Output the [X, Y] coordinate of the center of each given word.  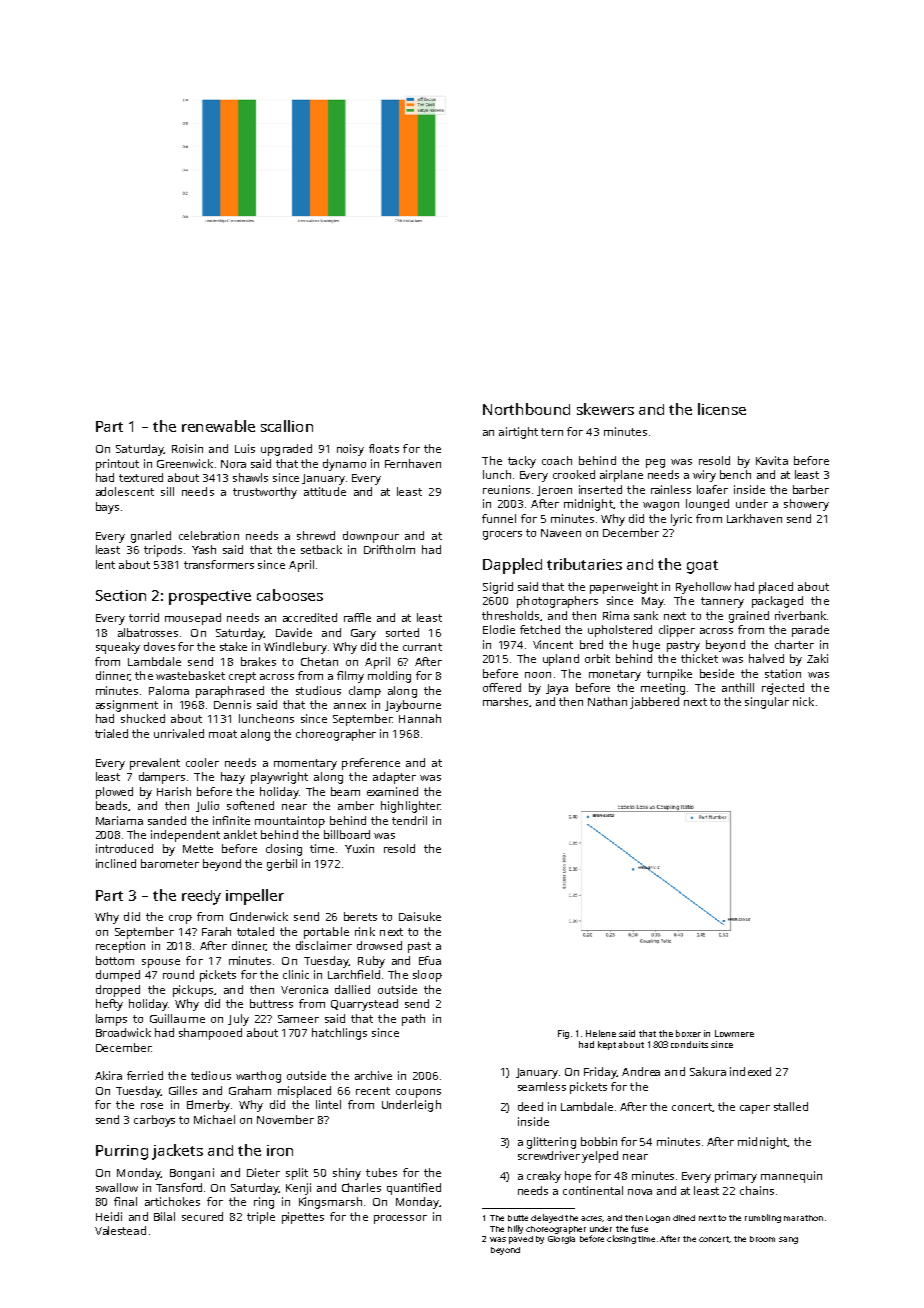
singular [767, 703]
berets [360, 916]
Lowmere [734, 1033]
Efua [430, 960]
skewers [605, 409]
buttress [271, 1003]
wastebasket [190, 675]
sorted [402, 632]
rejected [783, 689]
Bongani [192, 1174]
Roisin [187, 448]
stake [233, 646]
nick [803, 701]
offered [502, 687]
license [722, 409]
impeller [255, 897]
